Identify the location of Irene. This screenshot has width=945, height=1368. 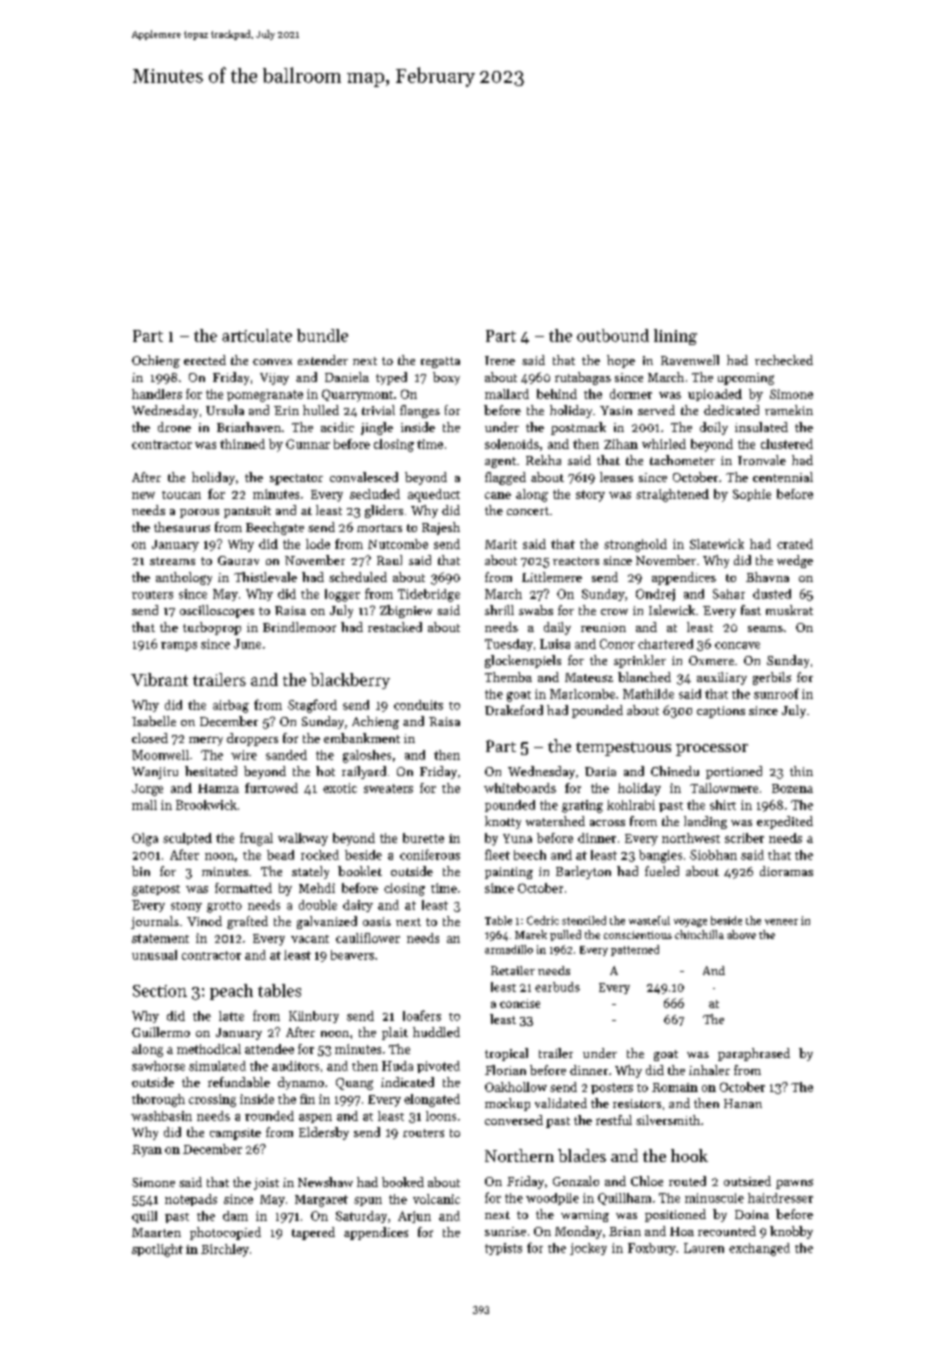
(500, 360).
